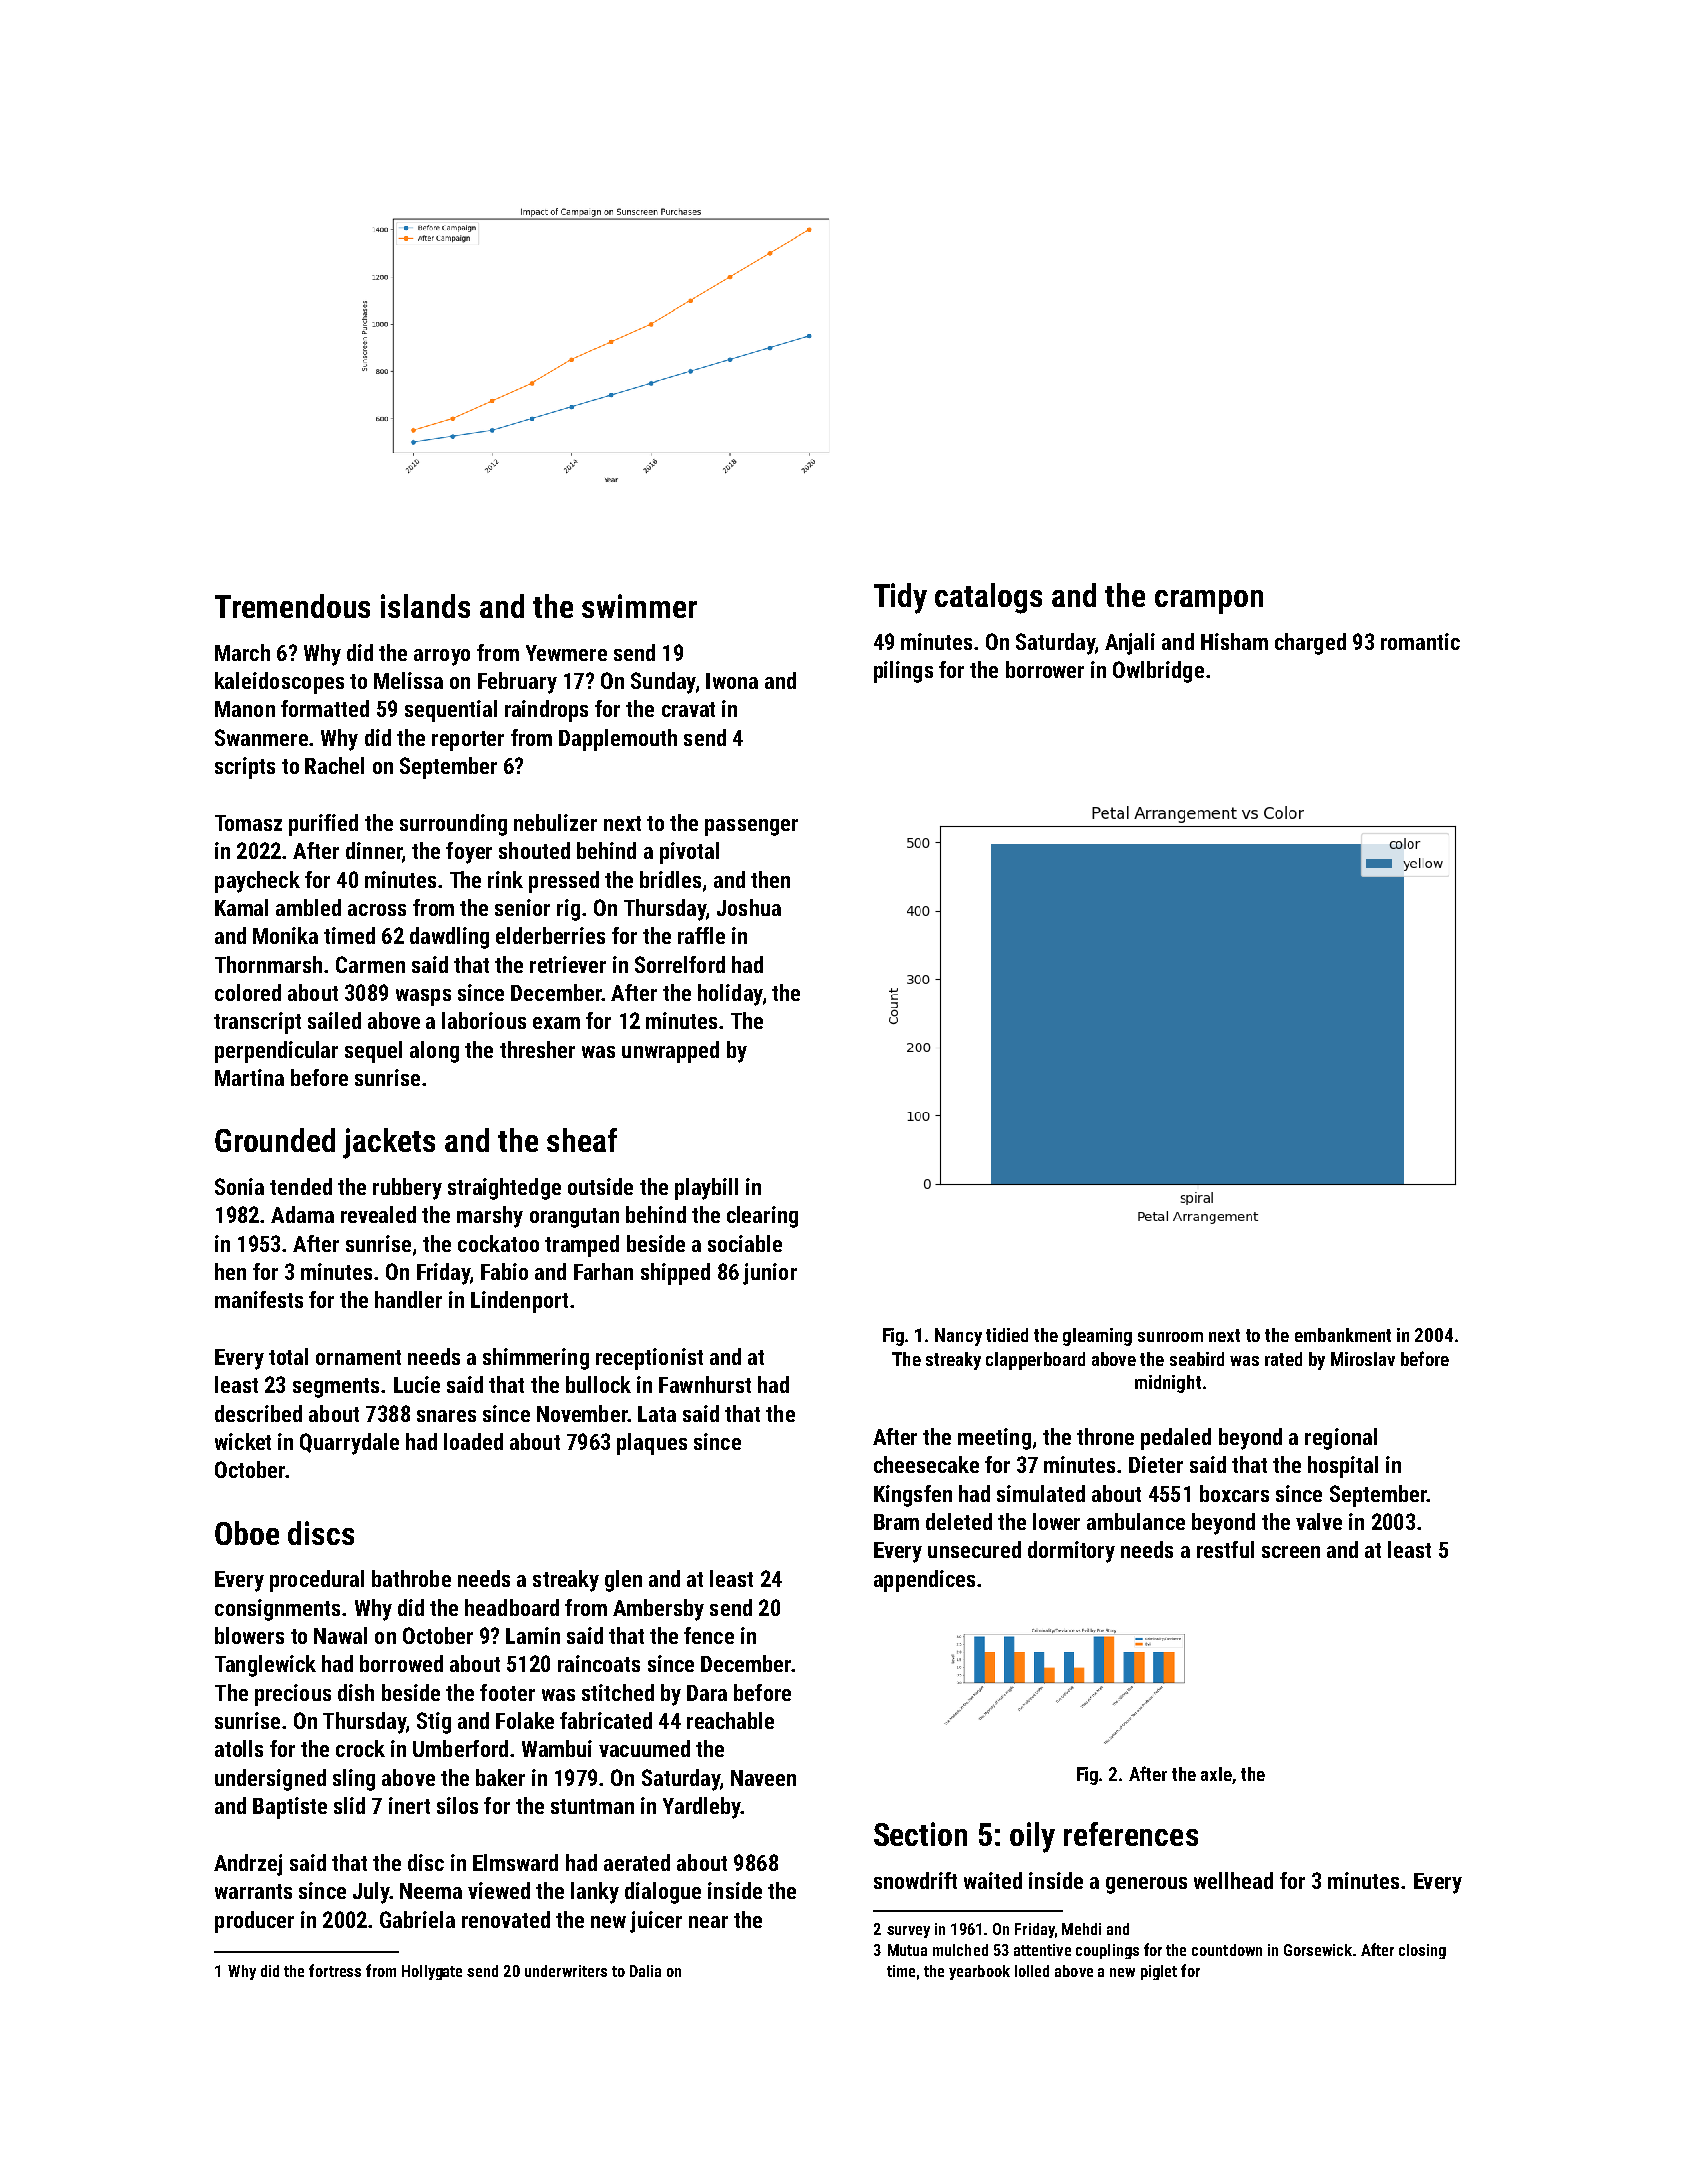  What do you see at coordinates (1343, 1335) in the screenshot?
I see `embankment` at bounding box center [1343, 1335].
